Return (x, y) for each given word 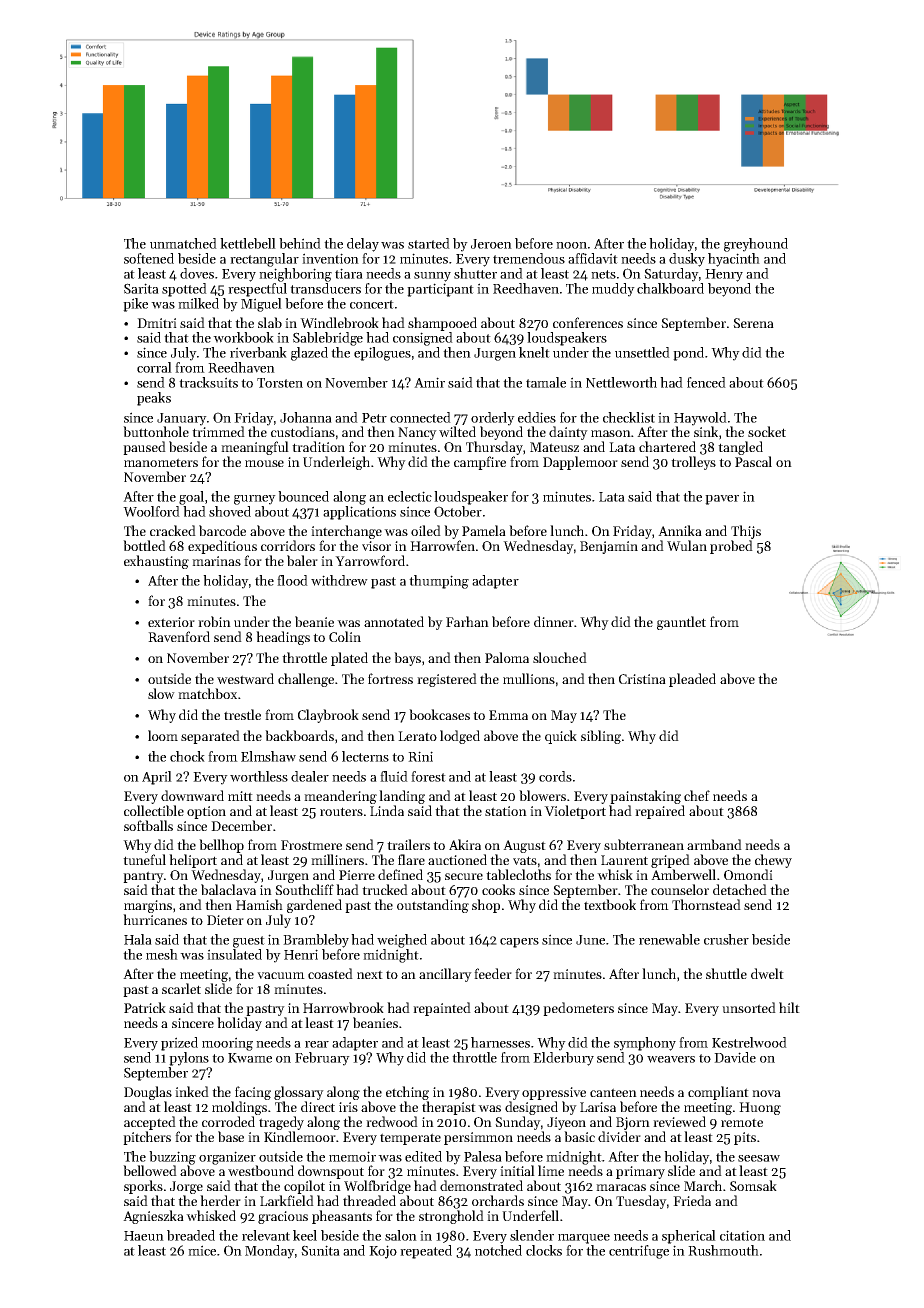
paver (722, 500)
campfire (480, 463)
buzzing (172, 1158)
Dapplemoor (580, 463)
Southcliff (304, 889)
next (370, 974)
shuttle (726, 973)
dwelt (767, 973)
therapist (449, 1108)
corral (154, 367)
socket (767, 431)
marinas (216, 561)
